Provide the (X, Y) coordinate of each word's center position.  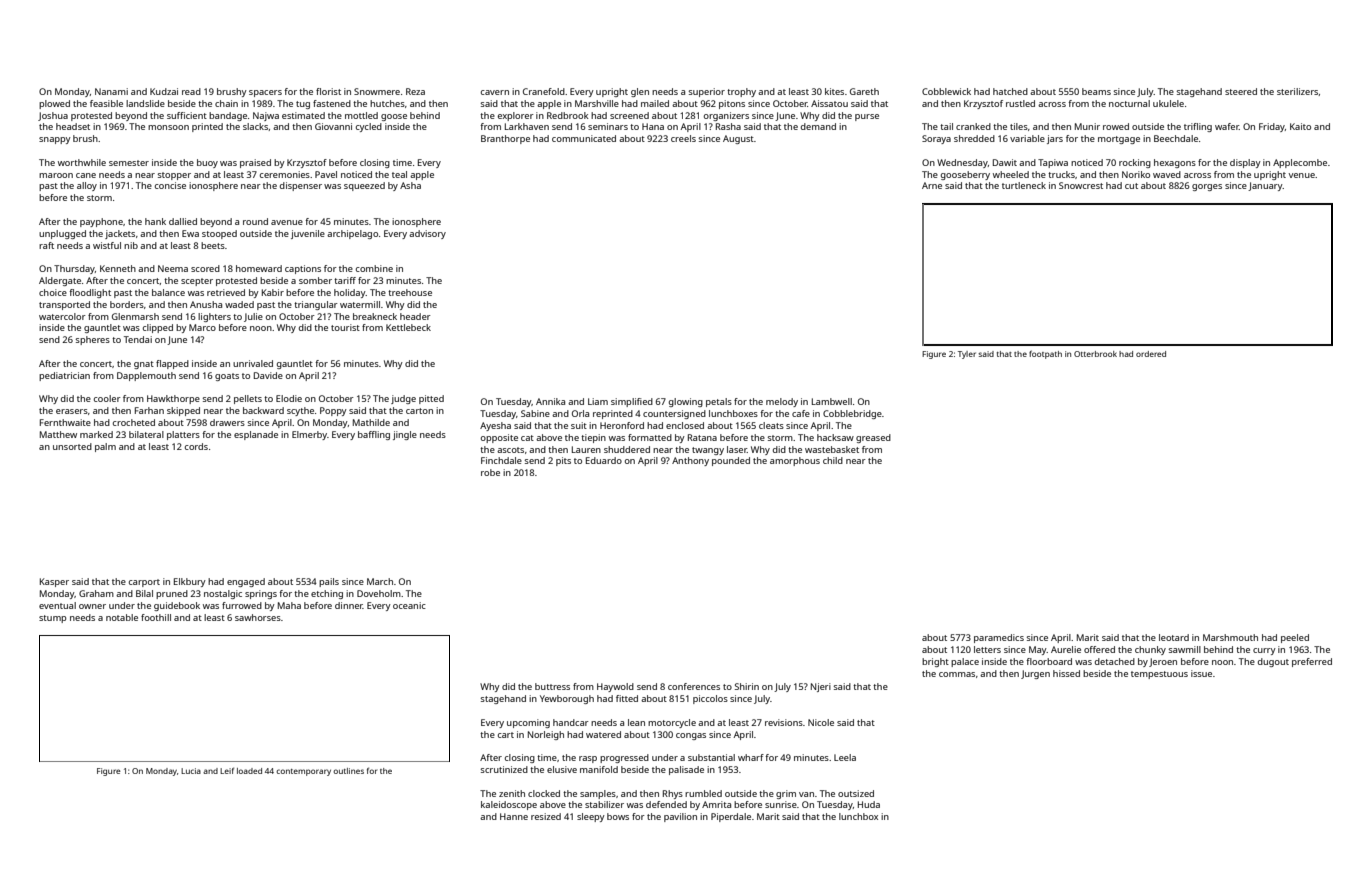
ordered (1151, 354)
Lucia (191, 771)
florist (328, 91)
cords (196, 446)
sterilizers (1297, 91)
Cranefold (544, 91)
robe (490, 472)
